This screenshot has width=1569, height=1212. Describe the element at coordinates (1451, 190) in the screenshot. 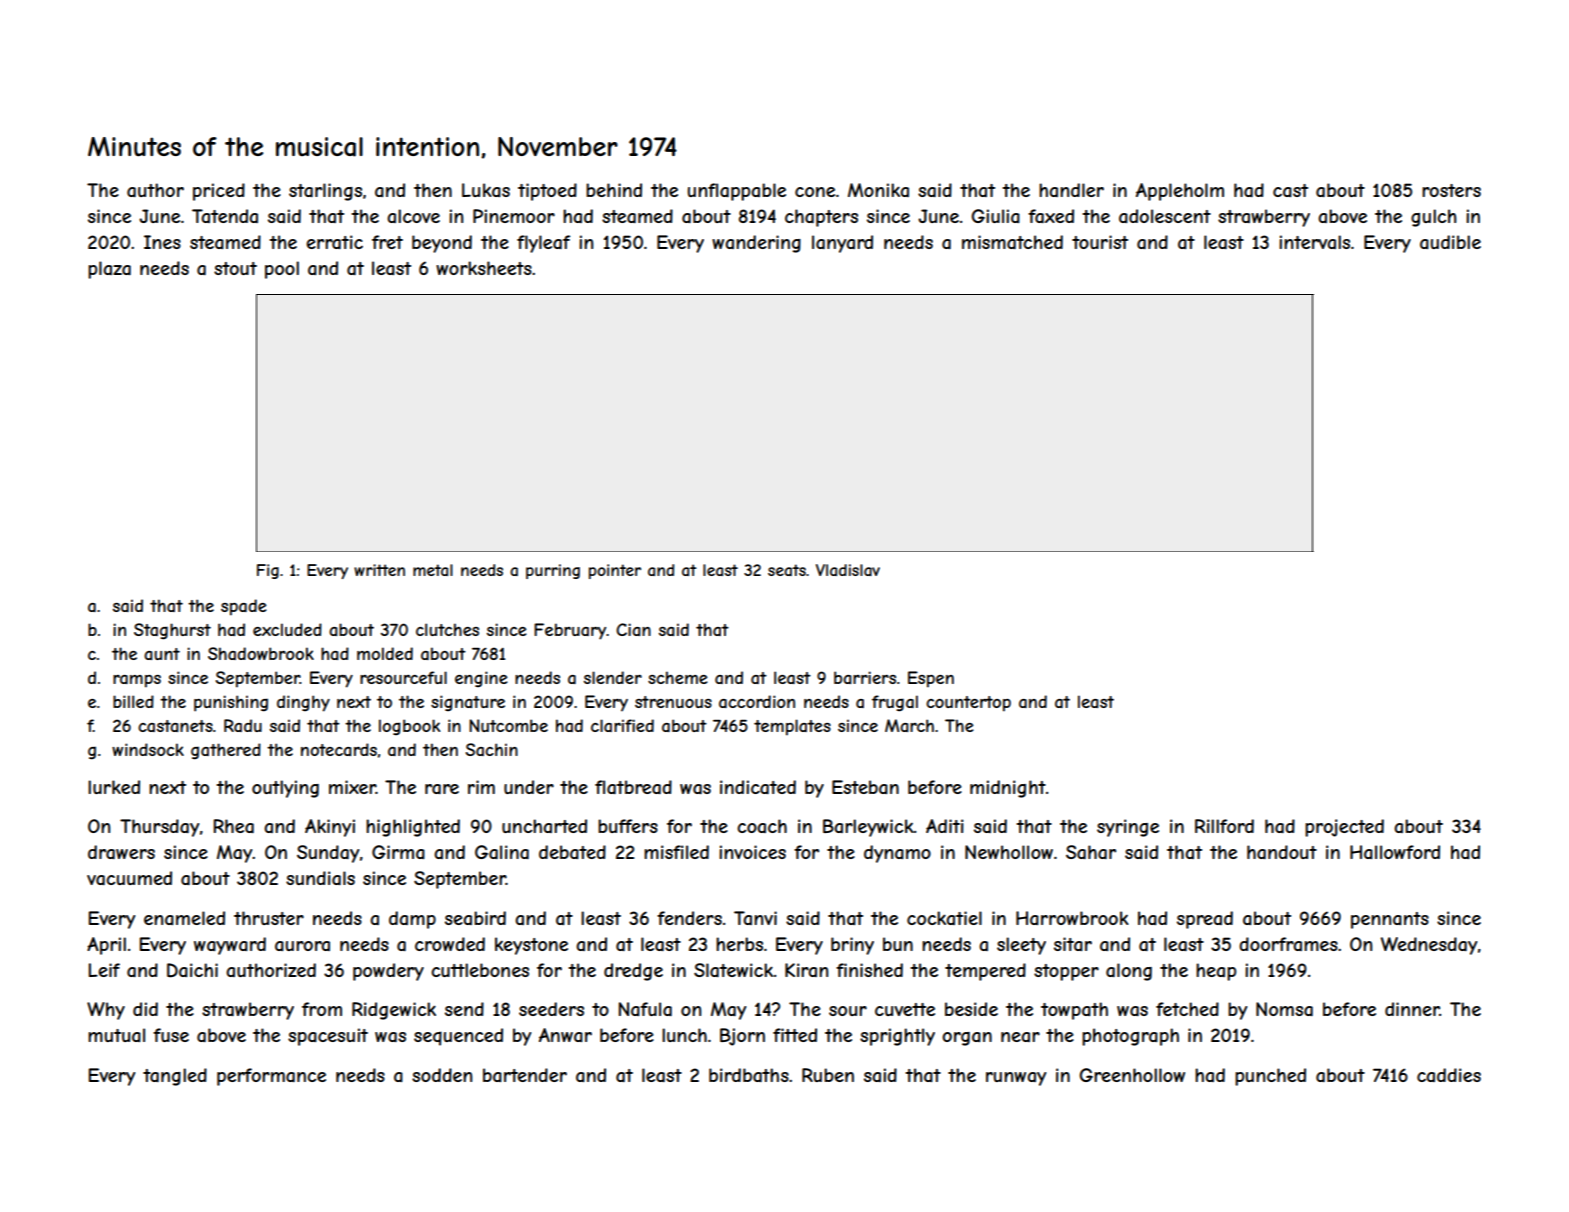

I see `rosters` at that location.
